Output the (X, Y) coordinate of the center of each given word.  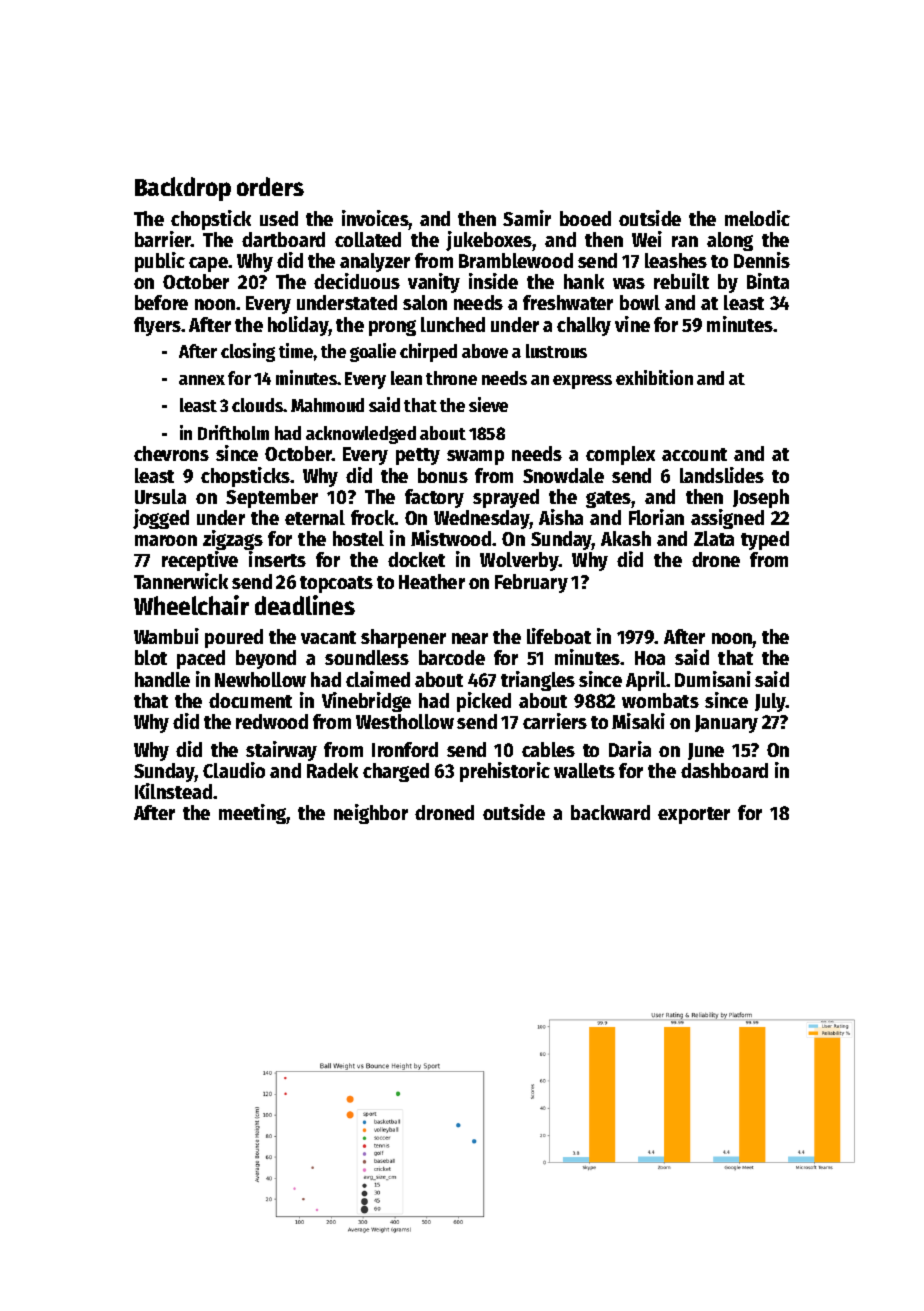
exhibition (654, 377)
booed (585, 218)
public (160, 262)
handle (162, 679)
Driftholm (233, 432)
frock (373, 517)
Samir (527, 218)
